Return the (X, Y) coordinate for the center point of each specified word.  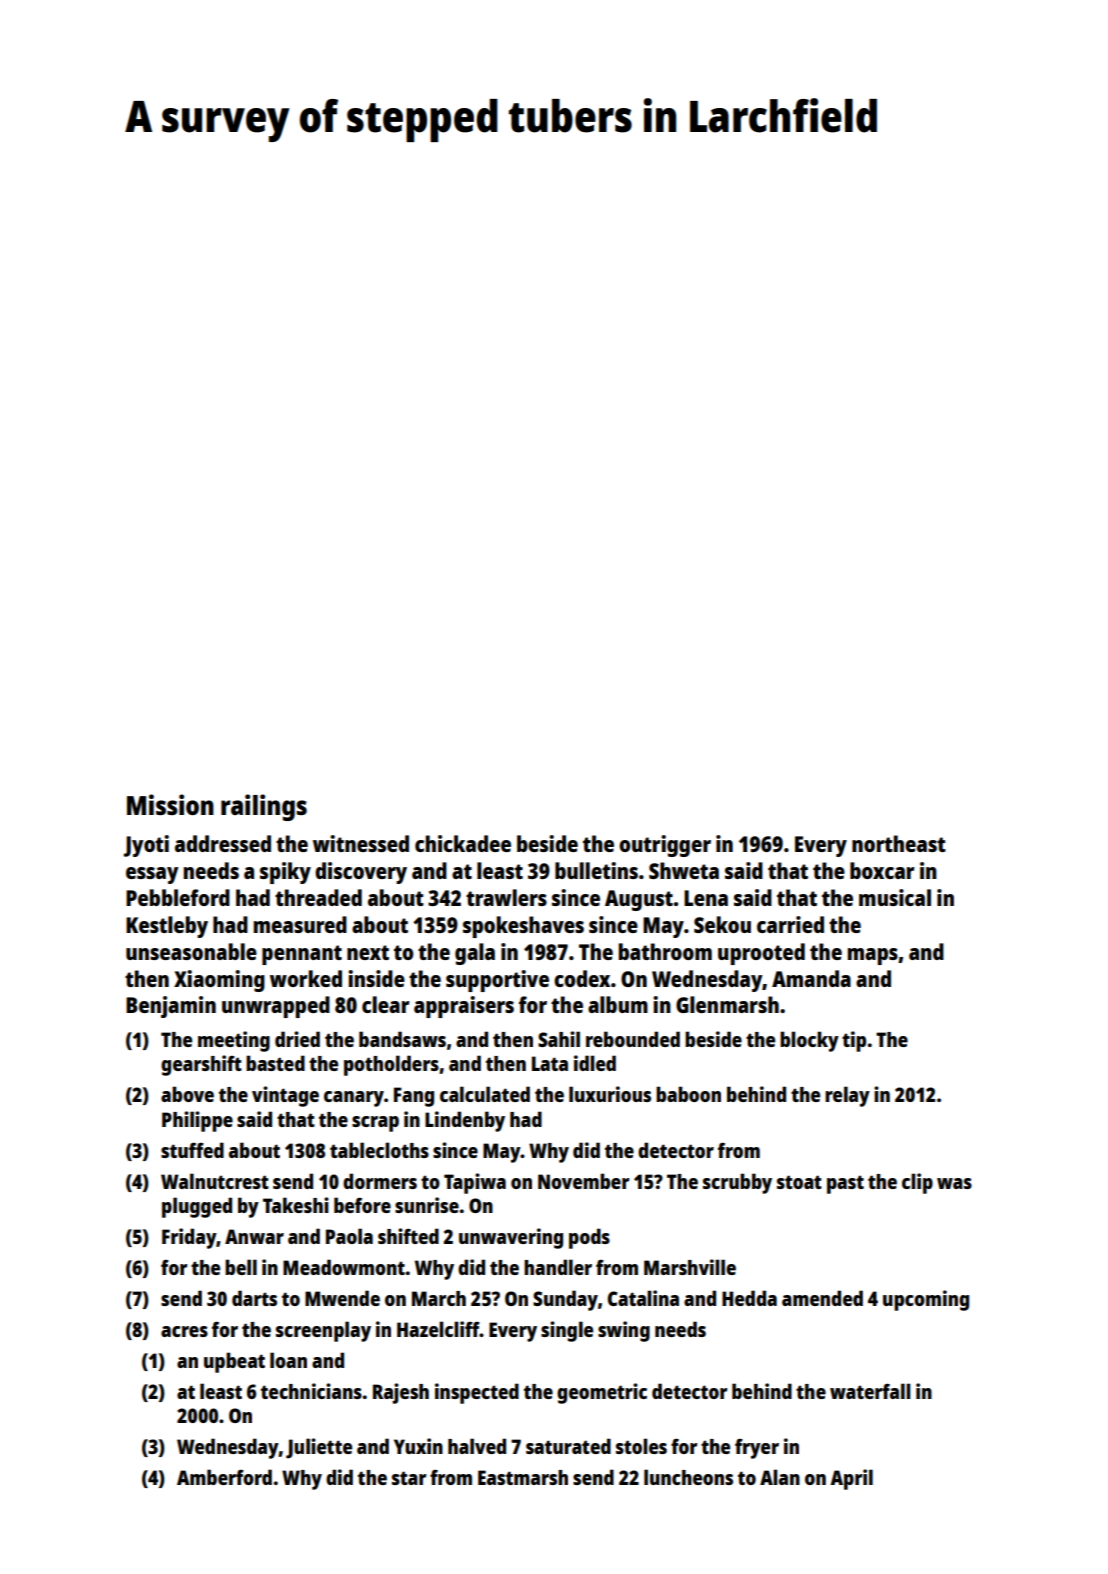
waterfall (870, 1391)
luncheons (688, 1477)
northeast (899, 843)
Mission (170, 804)
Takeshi (296, 1205)
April (851, 1479)
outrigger (665, 846)
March (439, 1298)
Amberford (224, 1477)
